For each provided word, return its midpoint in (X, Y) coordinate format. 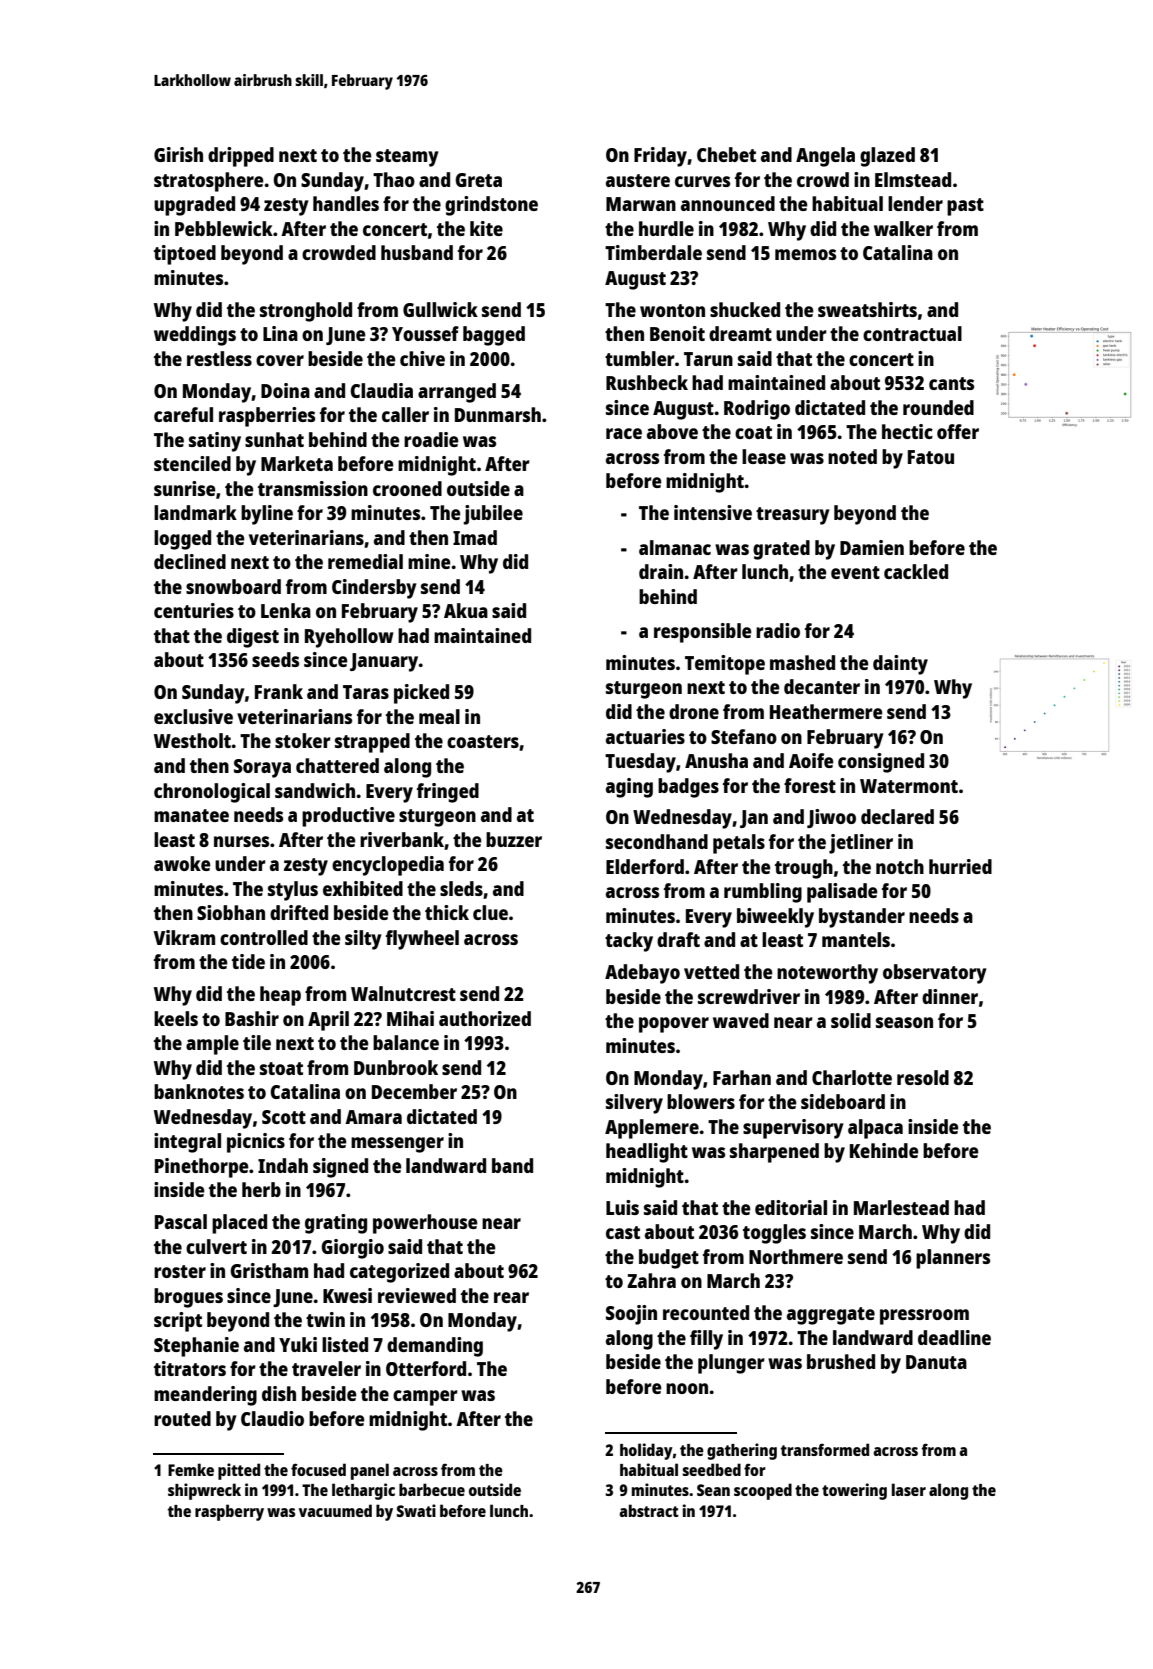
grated (781, 550)
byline (267, 515)
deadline (954, 1337)
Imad (475, 537)
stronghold (306, 312)
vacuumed (335, 1510)
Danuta (936, 1362)
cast (623, 1232)
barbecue (432, 1489)
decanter (822, 686)
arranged (457, 393)
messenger (397, 1145)
